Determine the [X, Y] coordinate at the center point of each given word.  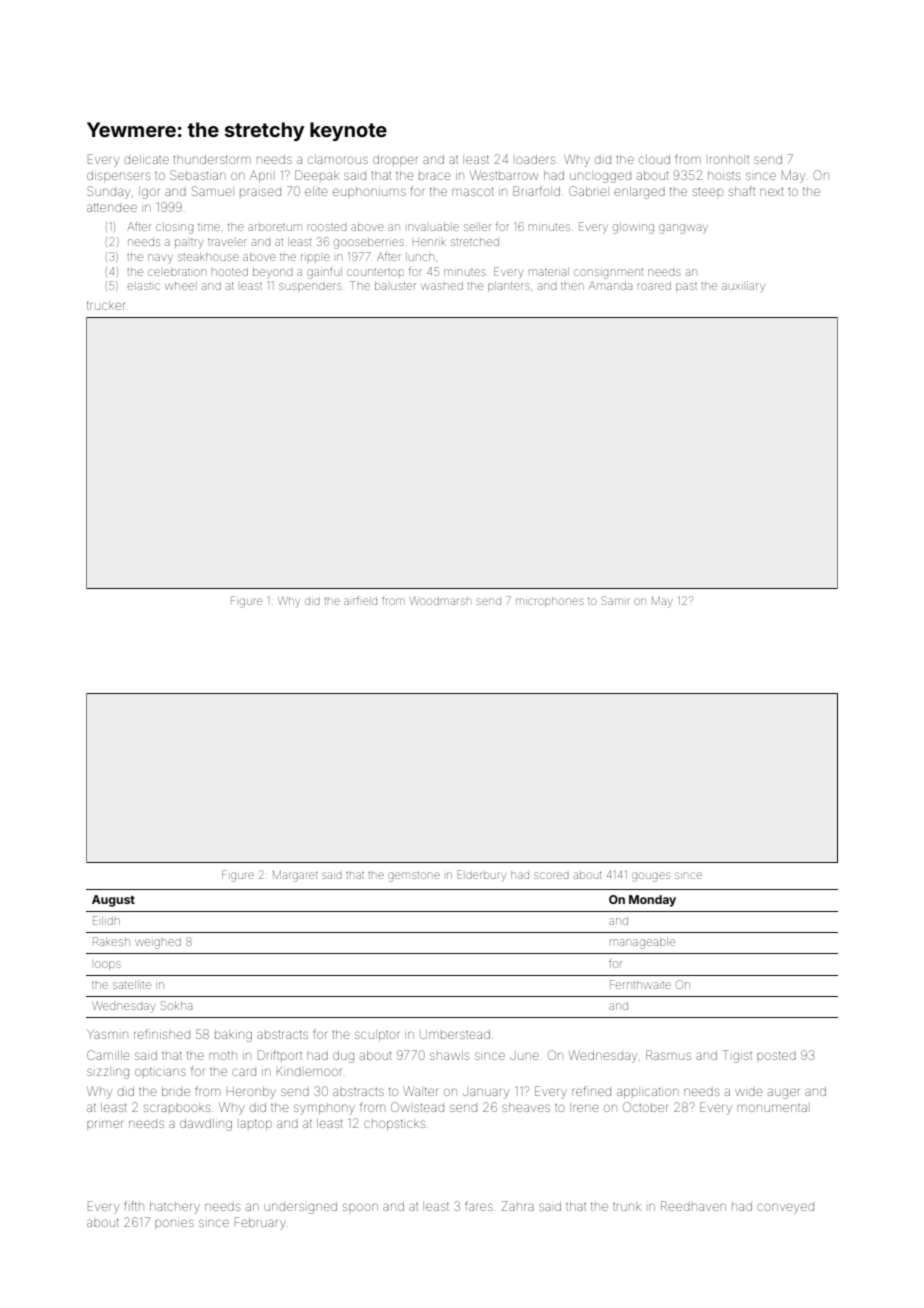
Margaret [295, 876]
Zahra [518, 1206]
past [686, 287]
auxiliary [743, 287]
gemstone [414, 877]
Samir [615, 600]
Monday [652, 901]
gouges [651, 877]
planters [509, 287]
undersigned [301, 1208]
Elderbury [482, 876]
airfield [360, 600]
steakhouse [208, 257]
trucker [106, 305]
